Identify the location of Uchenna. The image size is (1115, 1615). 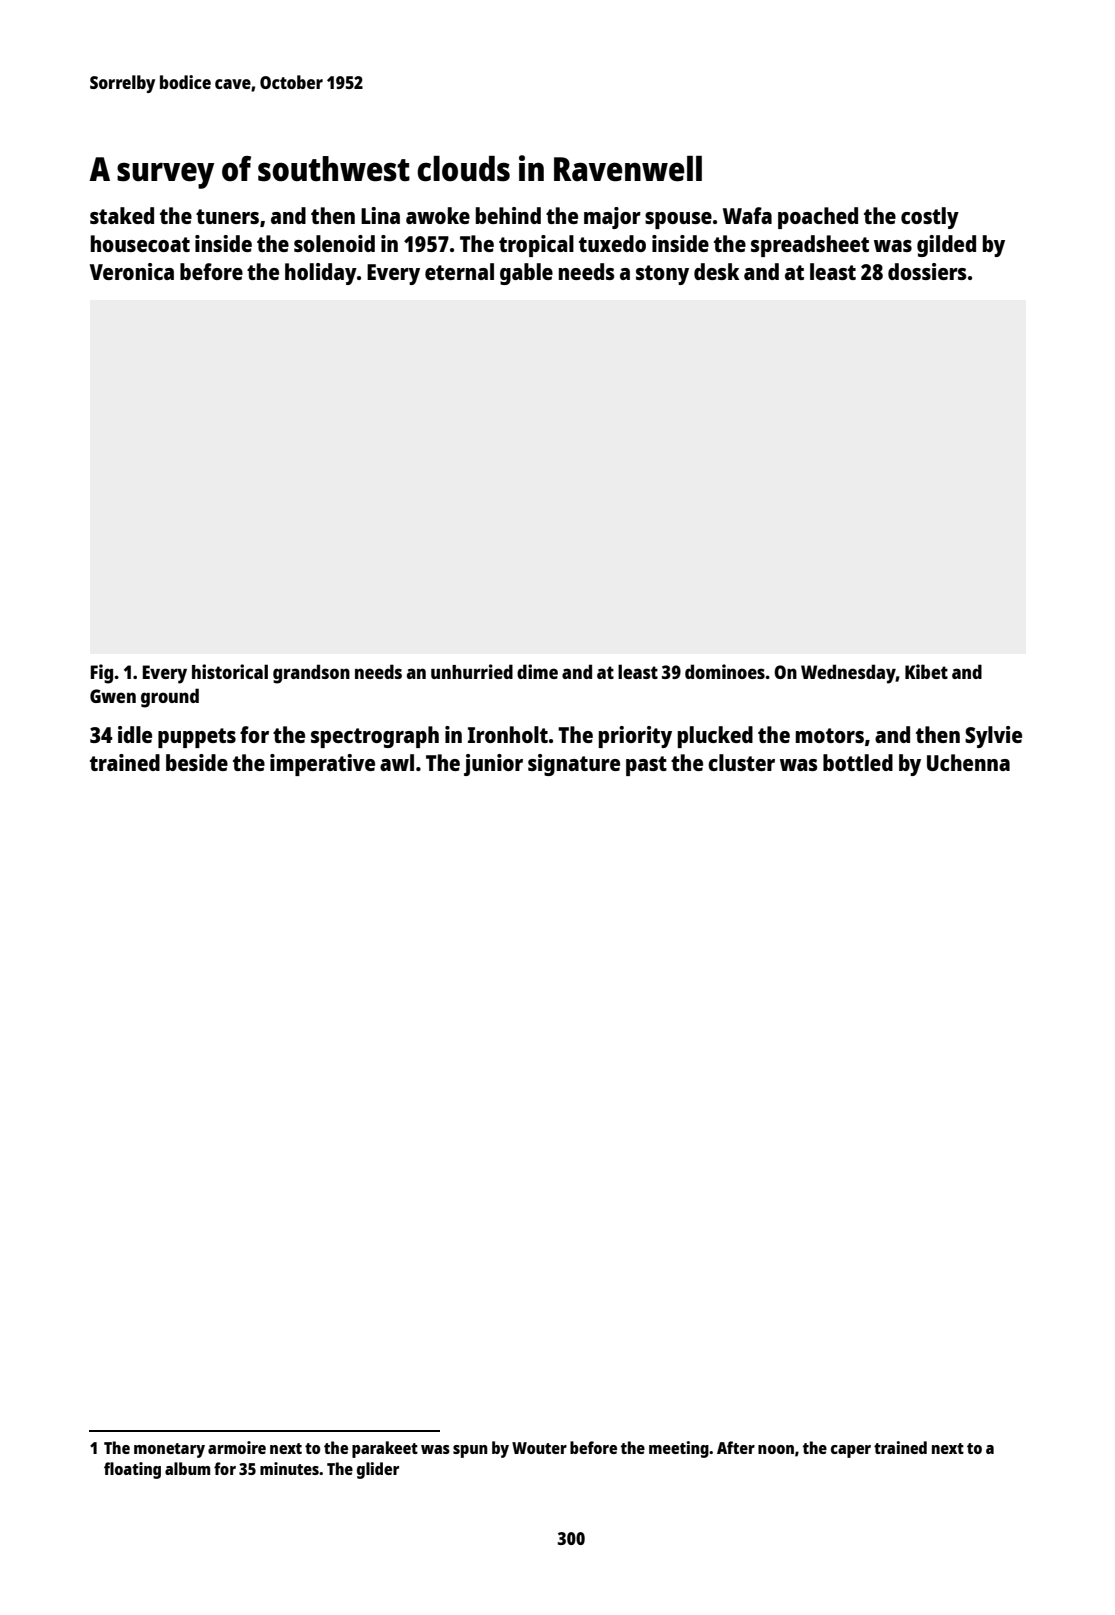
(968, 762).
